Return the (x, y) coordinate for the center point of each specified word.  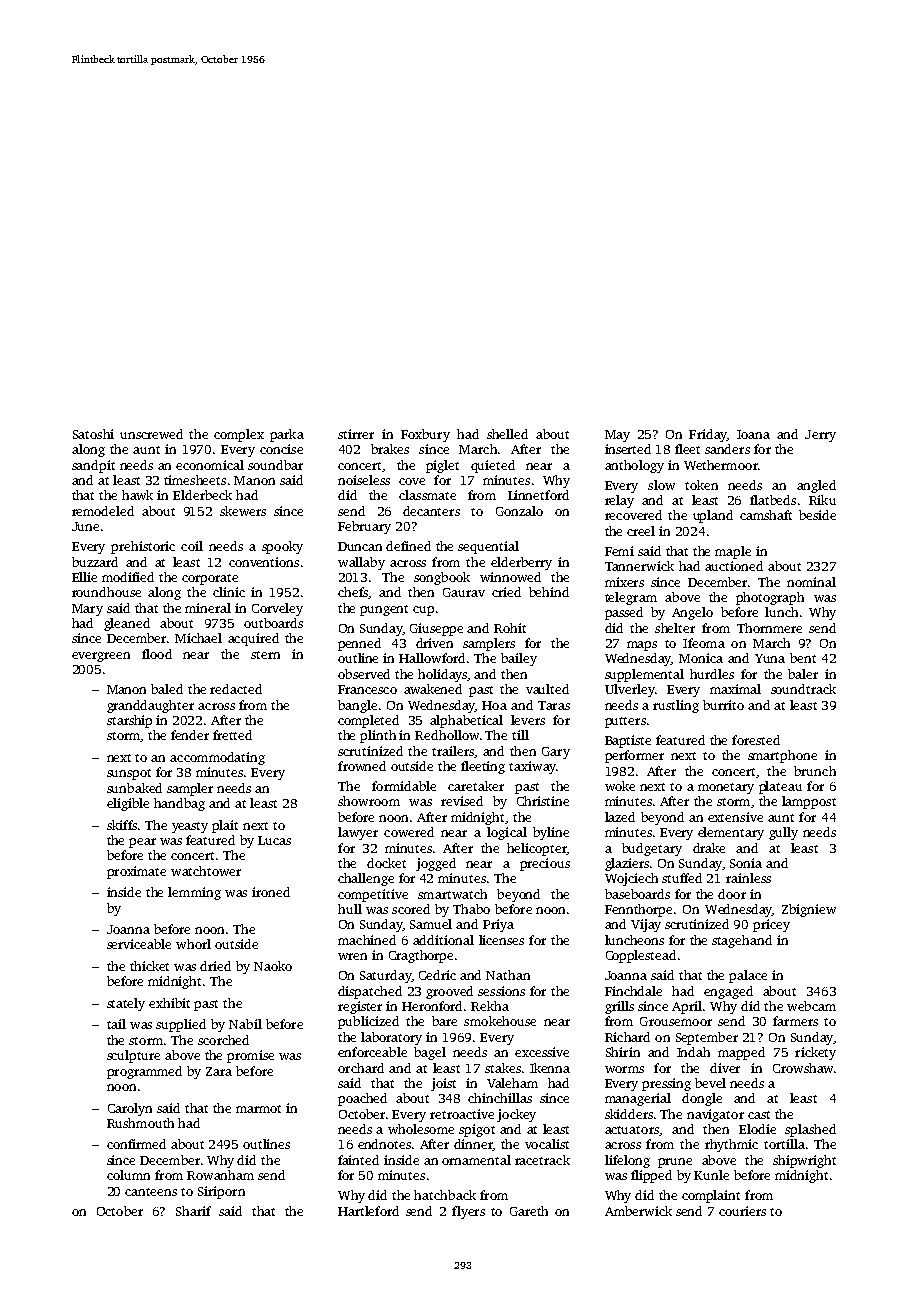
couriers (742, 1211)
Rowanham (220, 1175)
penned (359, 644)
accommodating (217, 758)
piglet (442, 466)
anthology (634, 466)
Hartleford (368, 1211)
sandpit (93, 466)
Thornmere (769, 628)
